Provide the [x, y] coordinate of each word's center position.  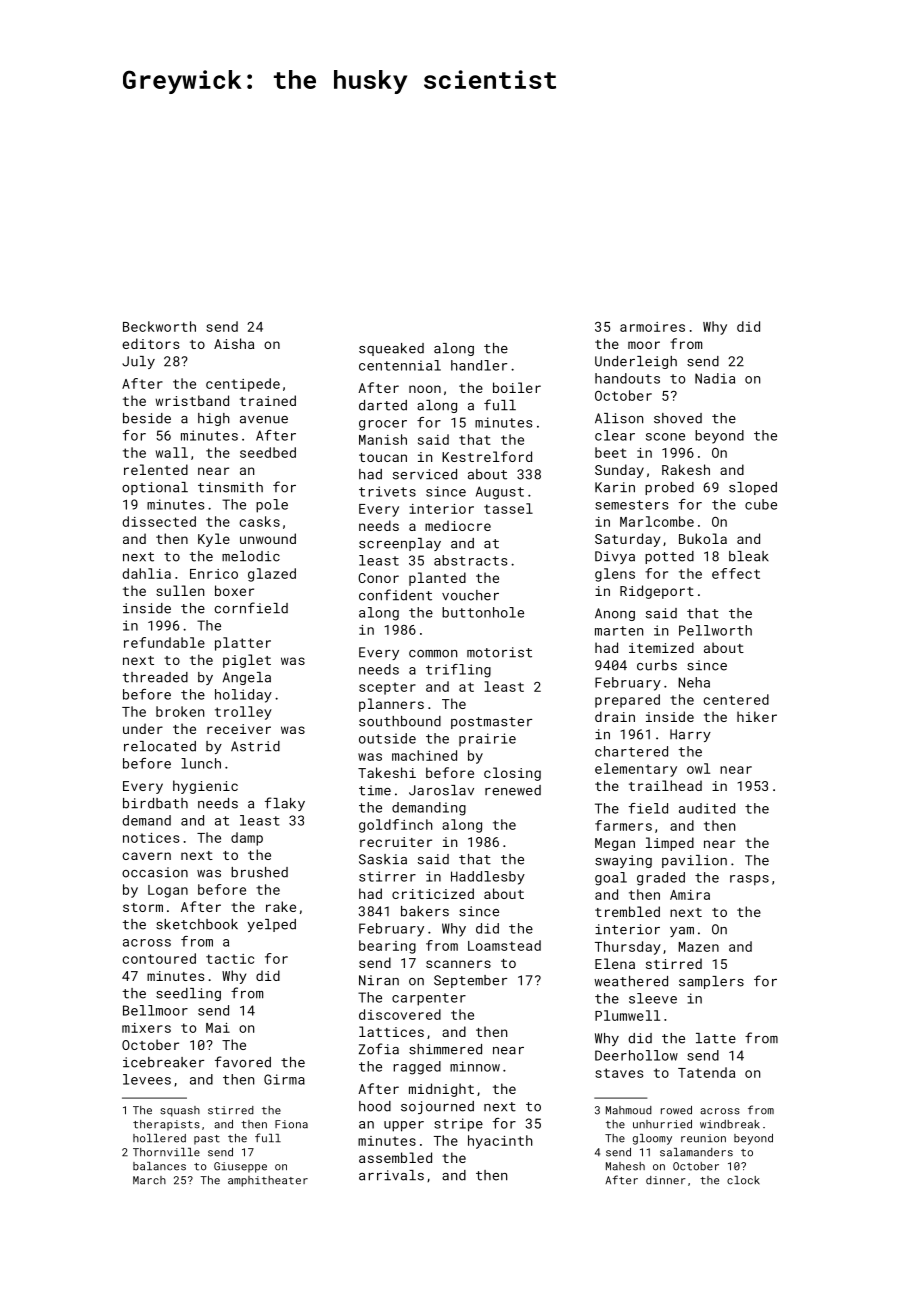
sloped [753, 488]
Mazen [699, 947]
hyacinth [500, 1142]
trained [268, 400]
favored [243, 1062]
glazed [272, 575]
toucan [383, 457]
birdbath [155, 803]
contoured [159, 958]
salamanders [696, 1152]
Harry [690, 735]
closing [512, 774]
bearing [387, 947]
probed [669, 488]
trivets [387, 491]
